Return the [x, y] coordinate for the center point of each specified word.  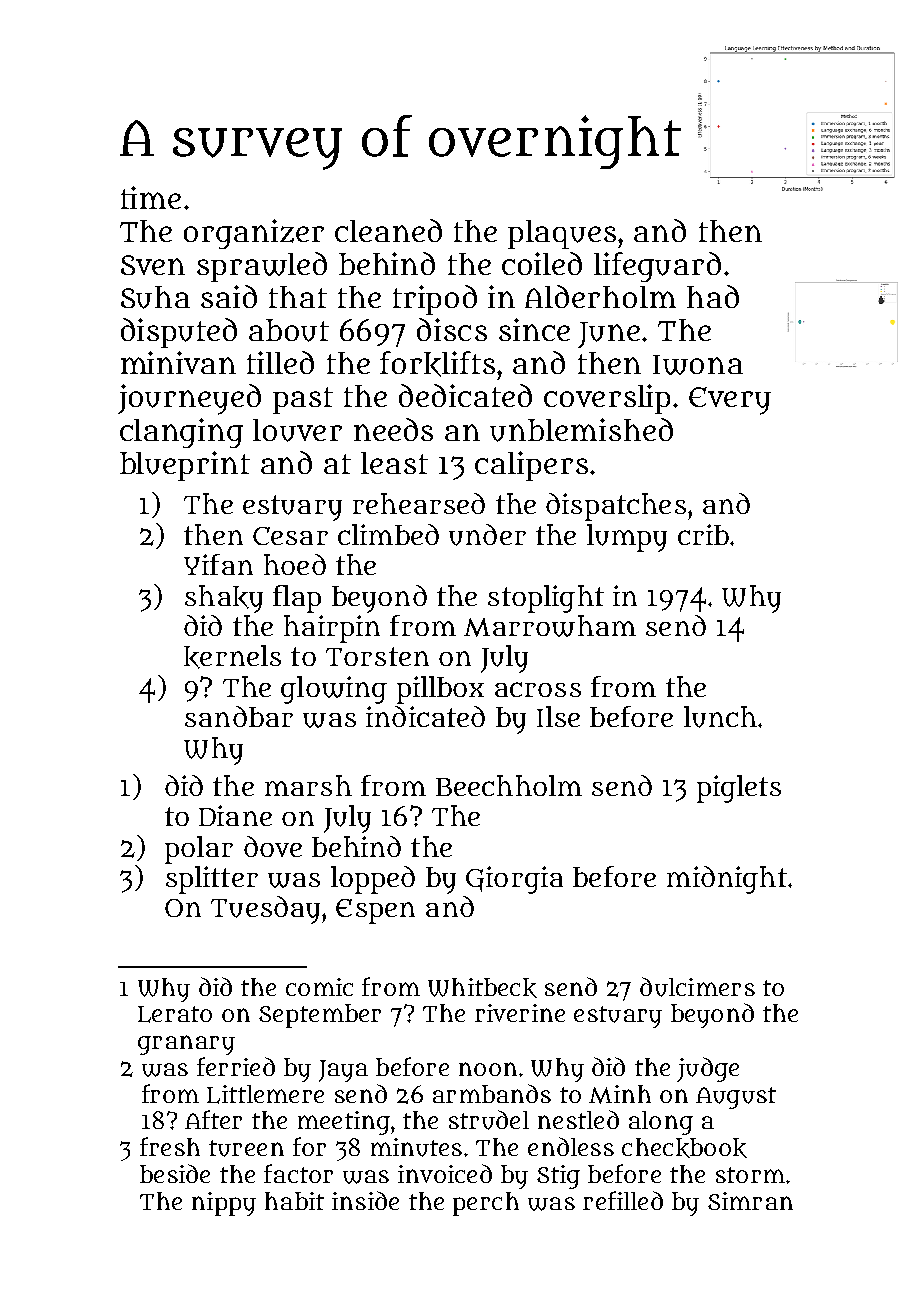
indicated [425, 716]
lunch [720, 717]
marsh [308, 785]
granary [186, 1045]
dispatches [616, 507]
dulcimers [697, 987]
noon [488, 1069]
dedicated [465, 395]
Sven [153, 265]
